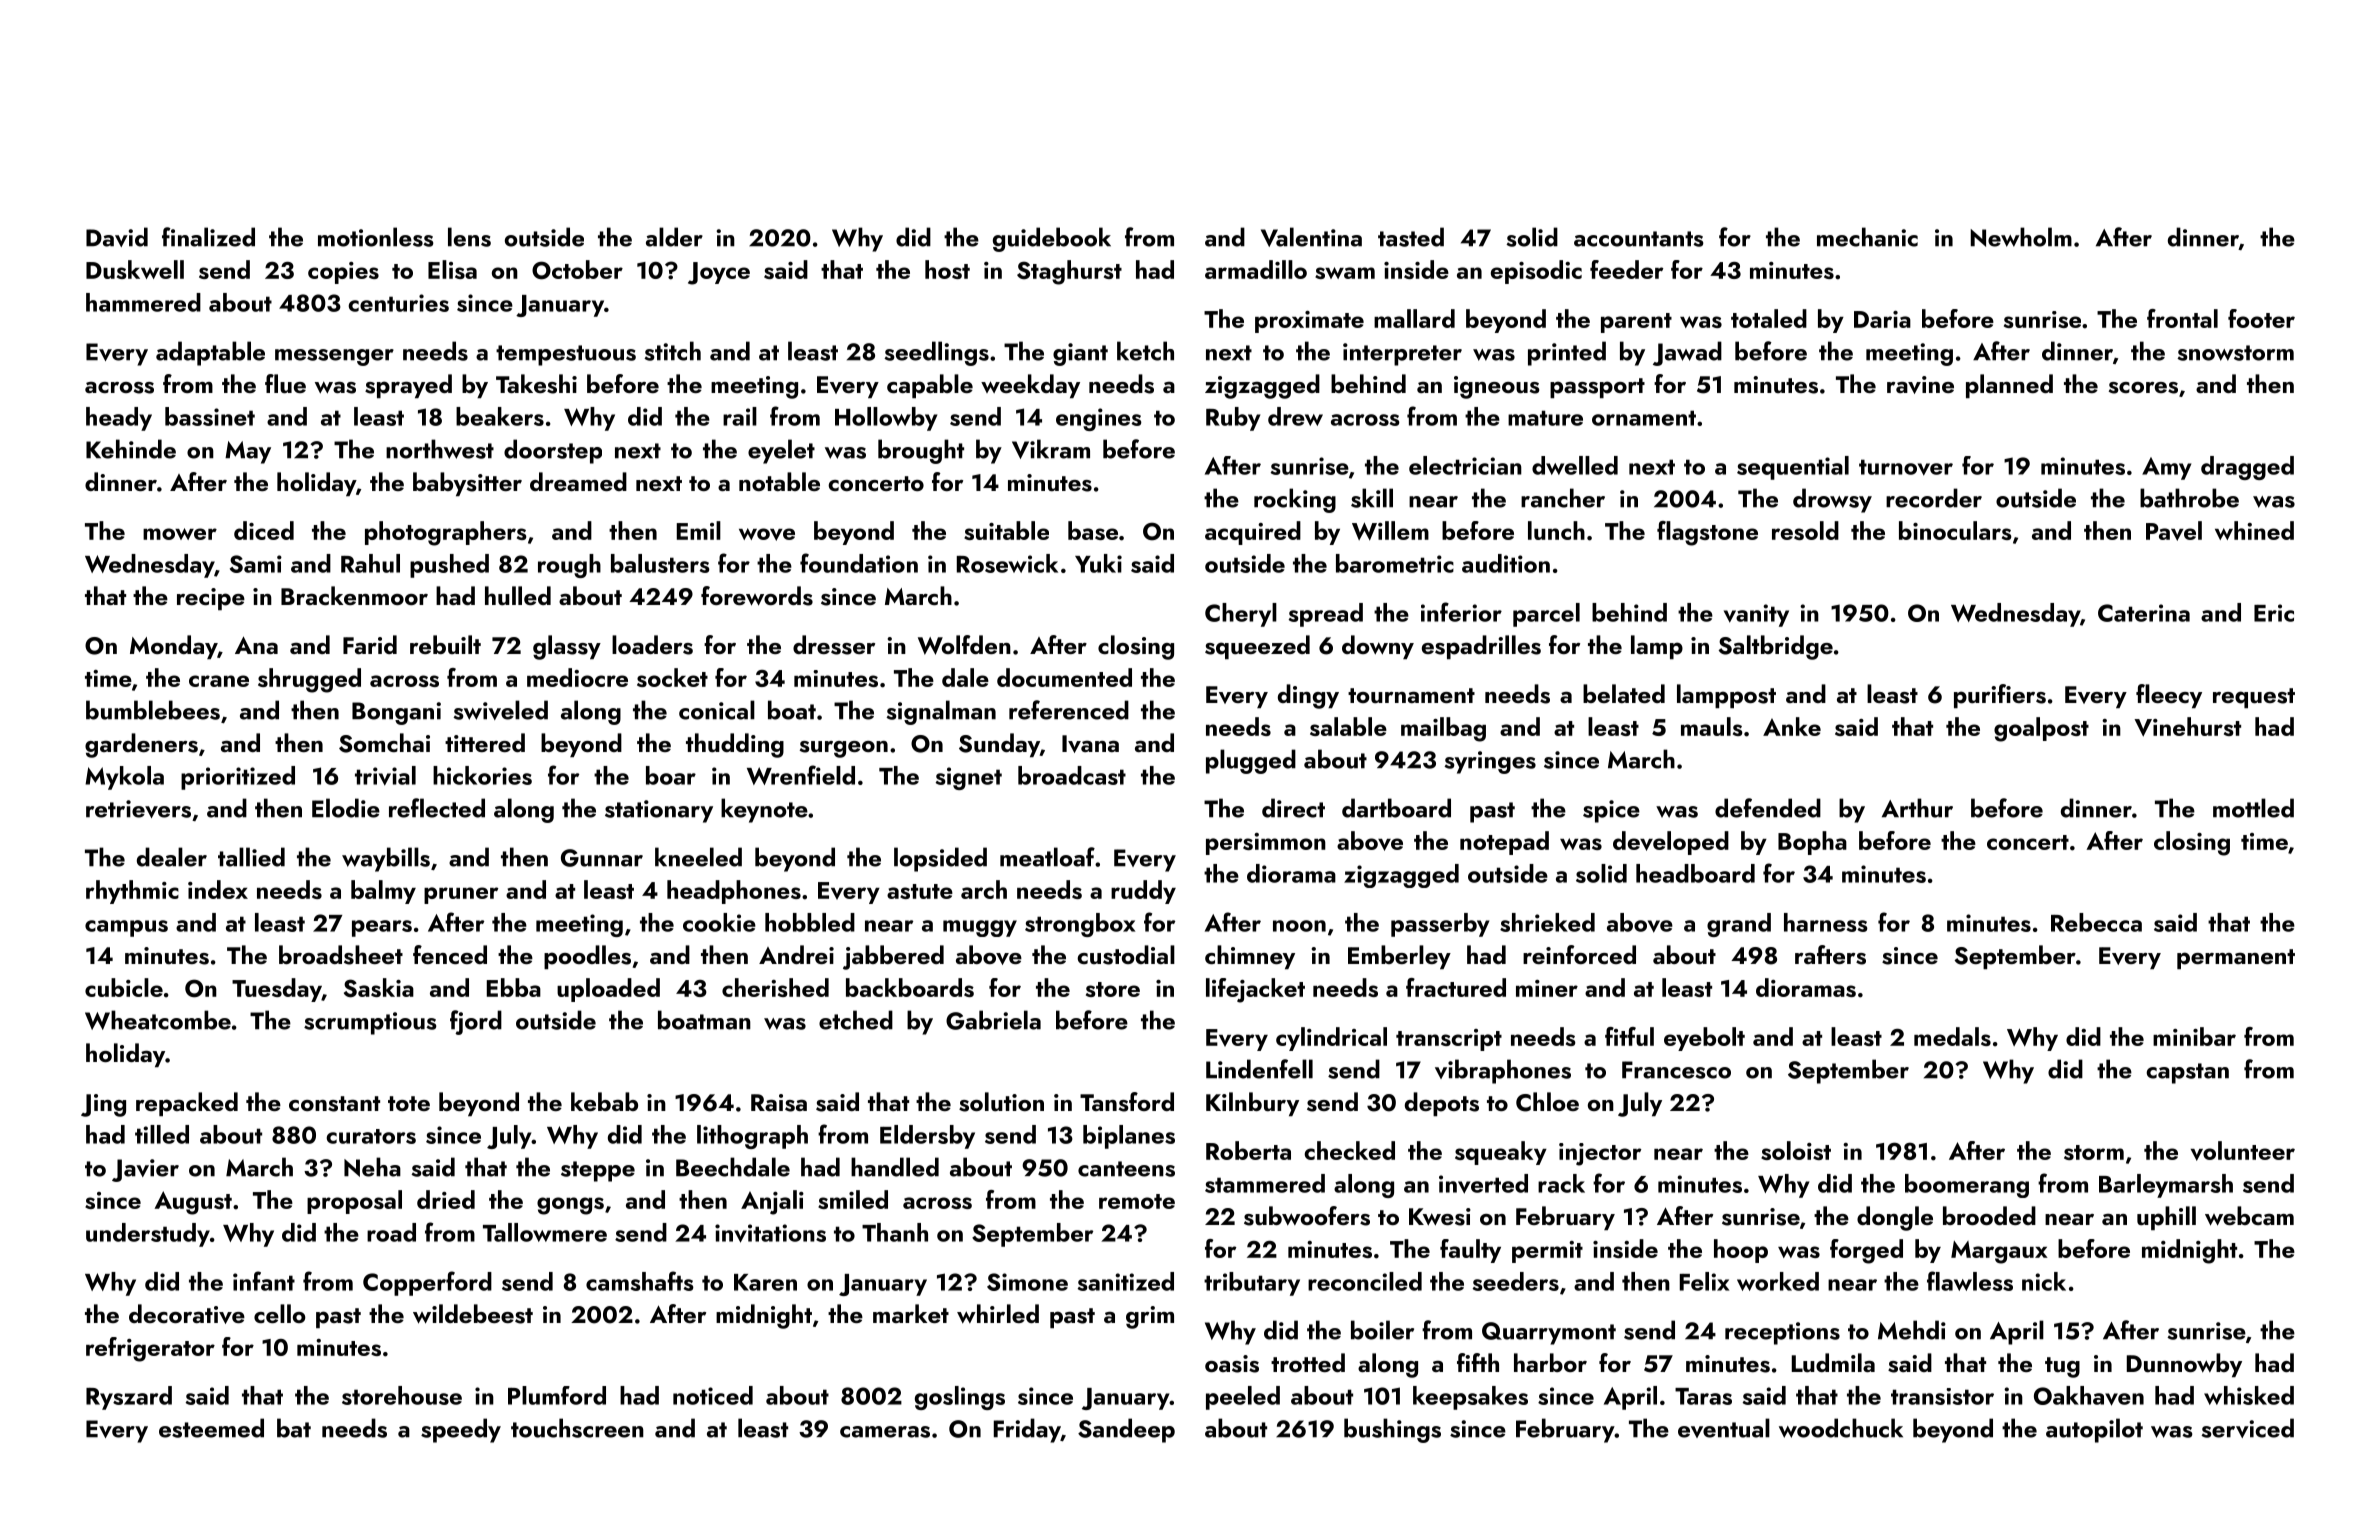 The image size is (2380, 1540). What do you see at coordinates (577, 270) in the screenshot?
I see `October` at bounding box center [577, 270].
